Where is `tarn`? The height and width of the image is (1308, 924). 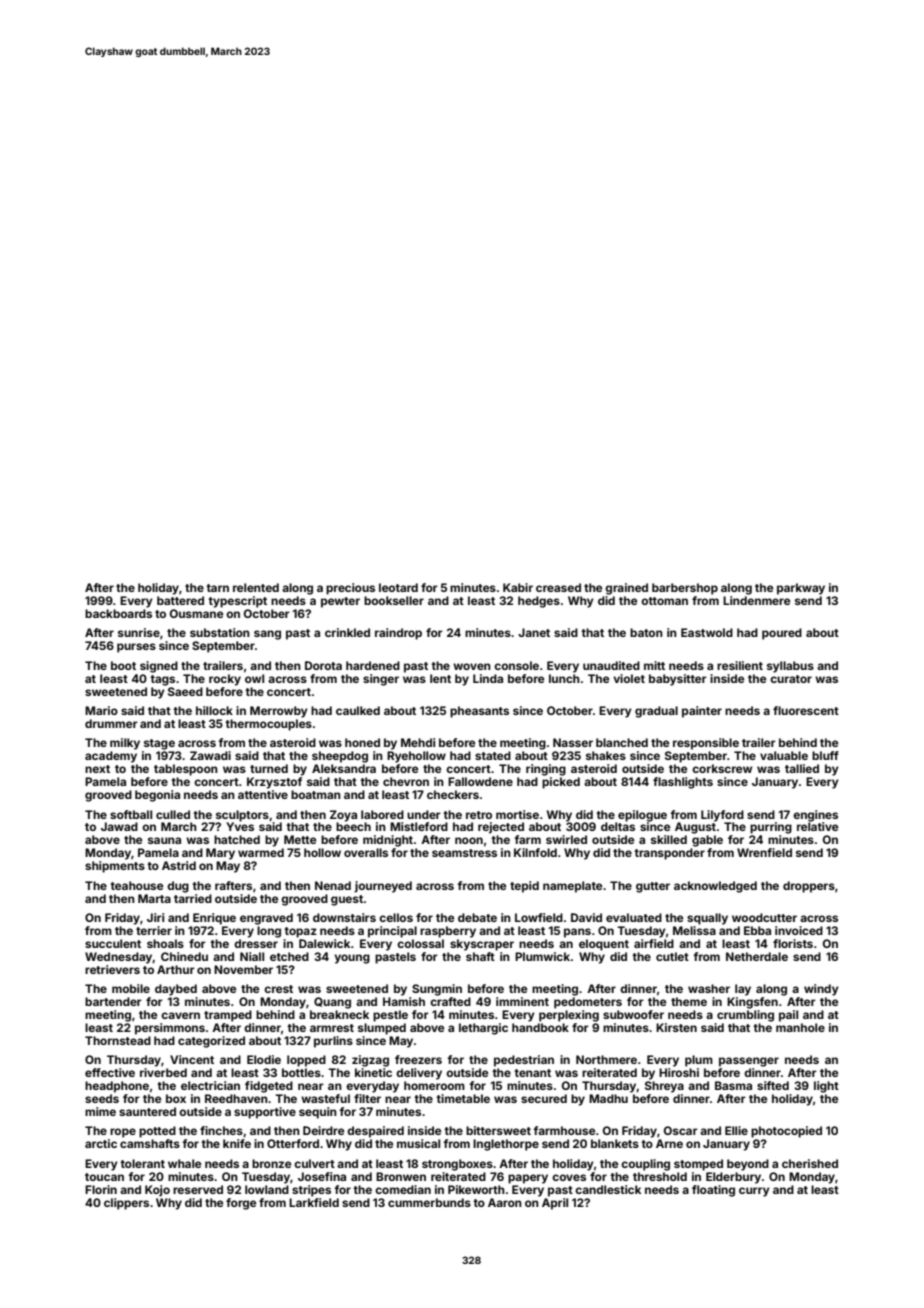 tarn is located at coordinates (217, 588).
